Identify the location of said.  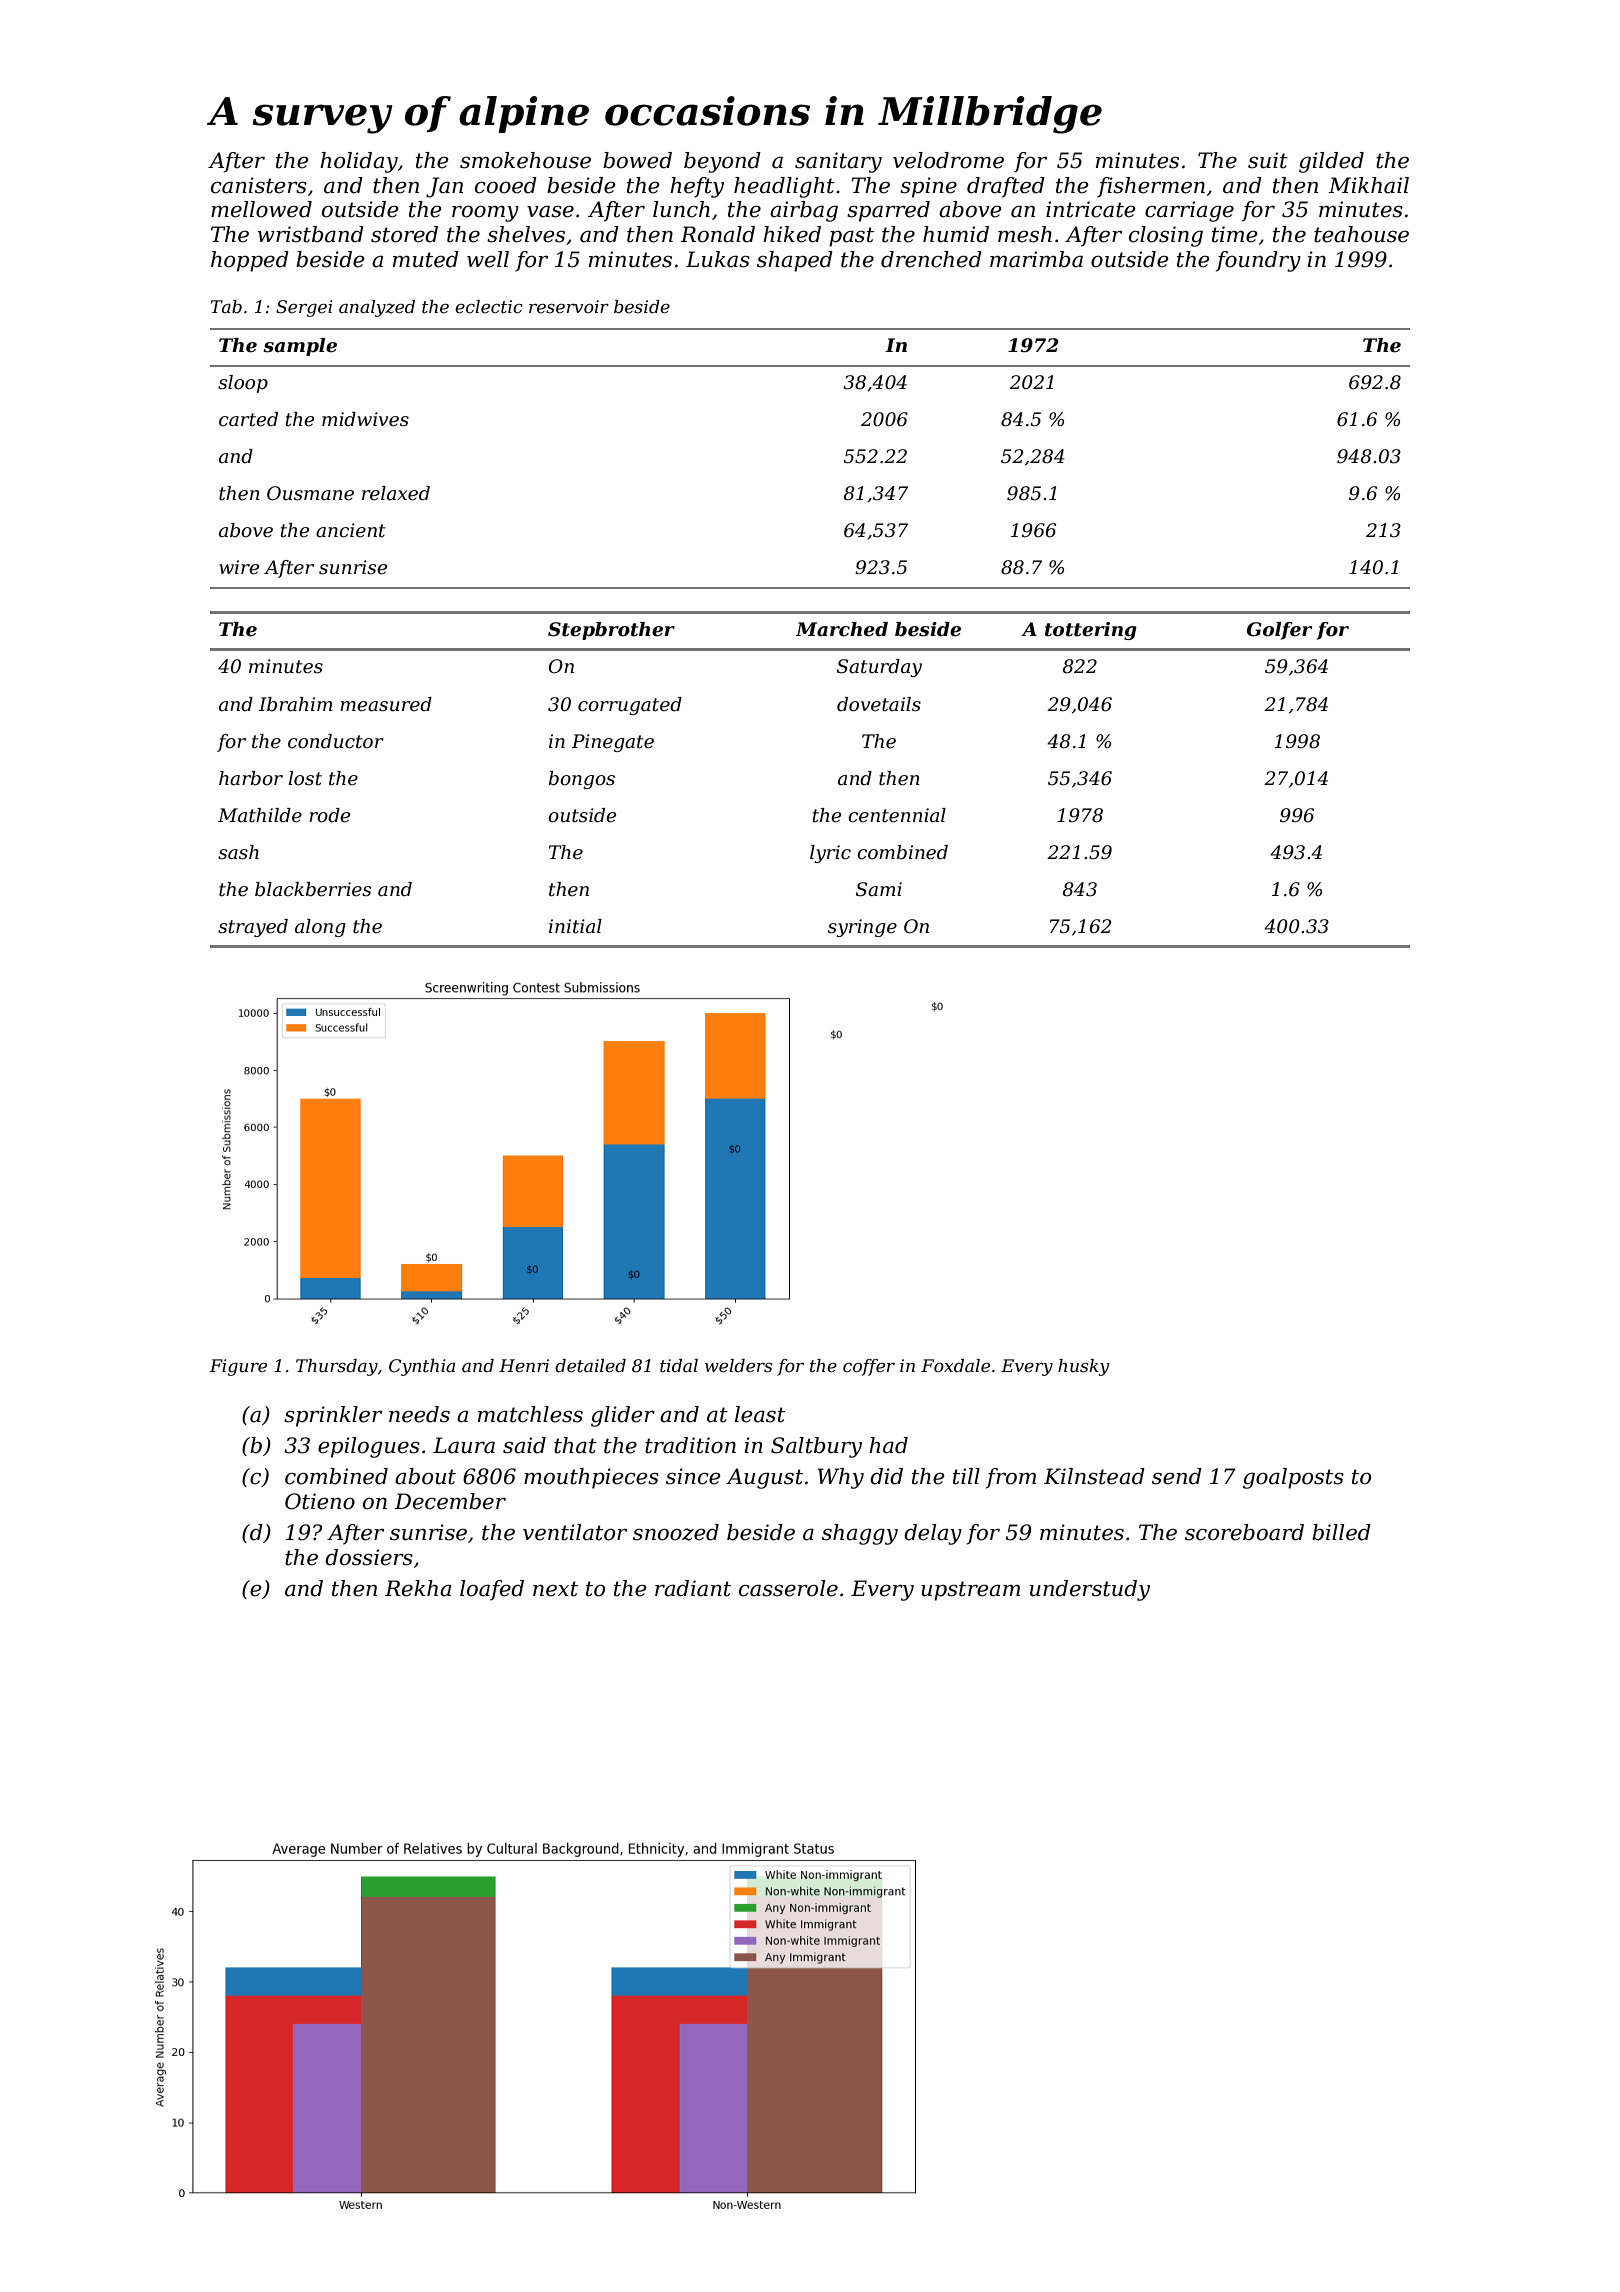
(524, 1445).
